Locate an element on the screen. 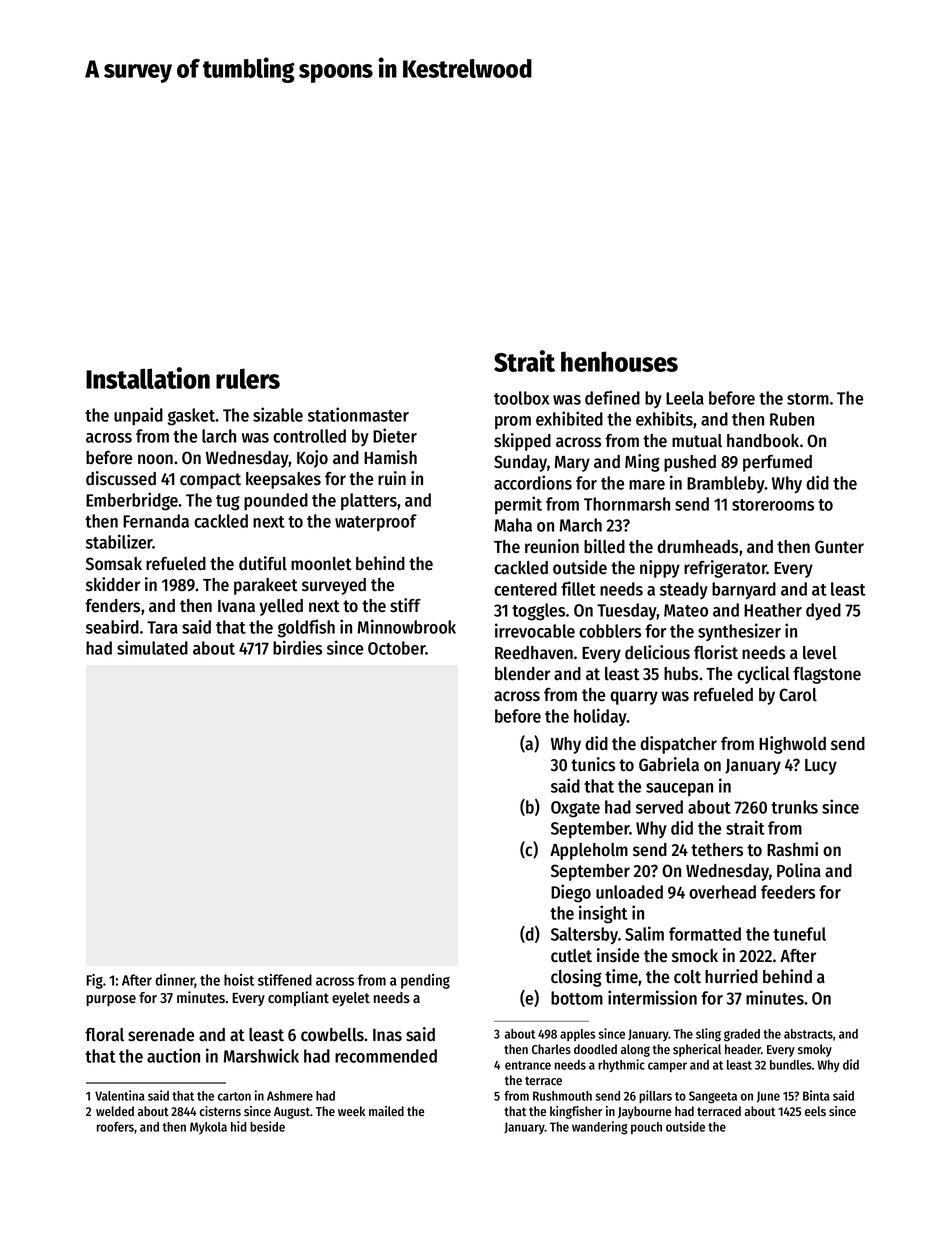 Image resolution: width=952 pixels, height=1233 pixels. closing is located at coordinates (576, 978).
